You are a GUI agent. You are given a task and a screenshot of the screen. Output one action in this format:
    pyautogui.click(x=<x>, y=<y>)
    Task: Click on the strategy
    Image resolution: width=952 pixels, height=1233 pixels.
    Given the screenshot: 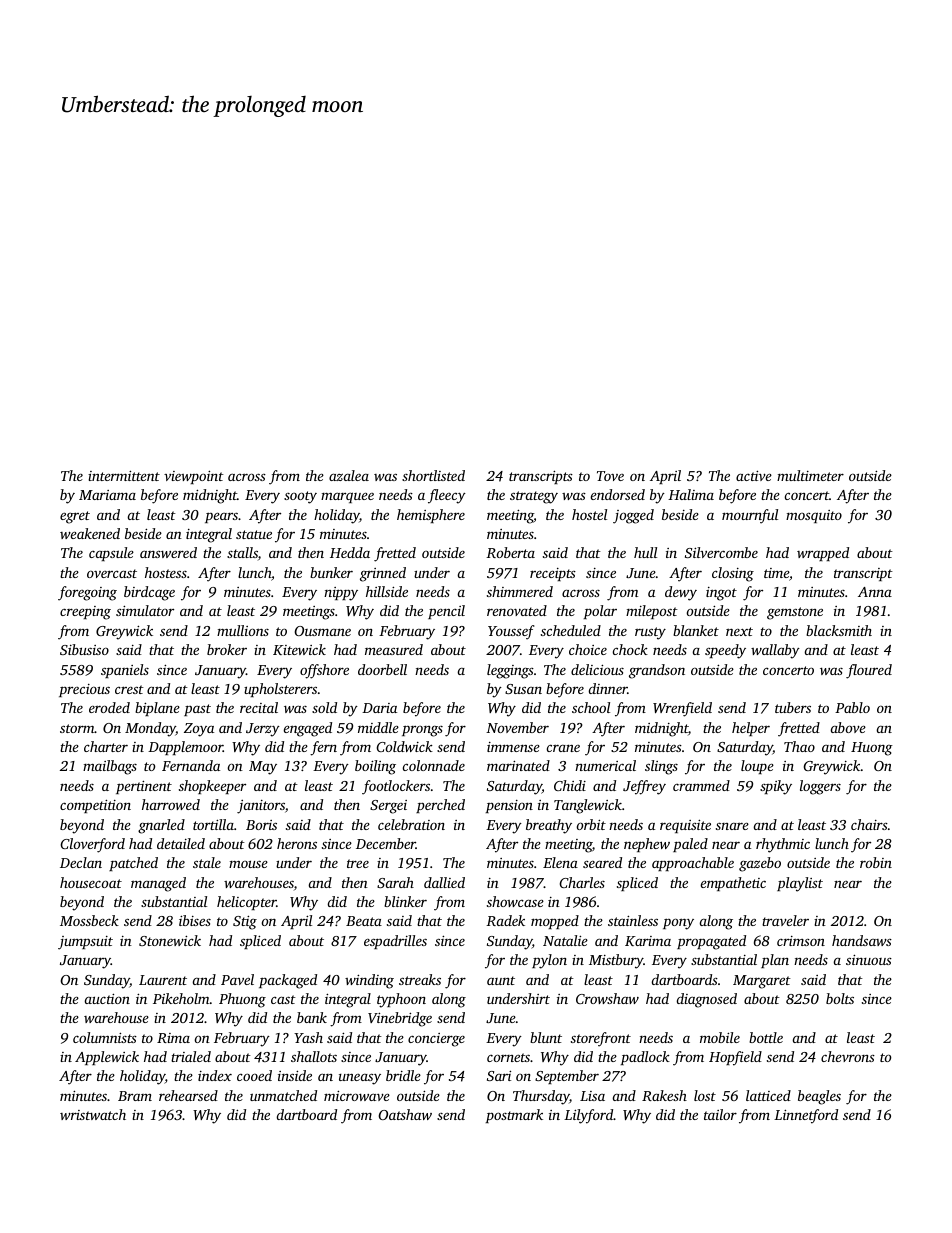 What is the action you would take?
    pyautogui.click(x=534, y=497)
